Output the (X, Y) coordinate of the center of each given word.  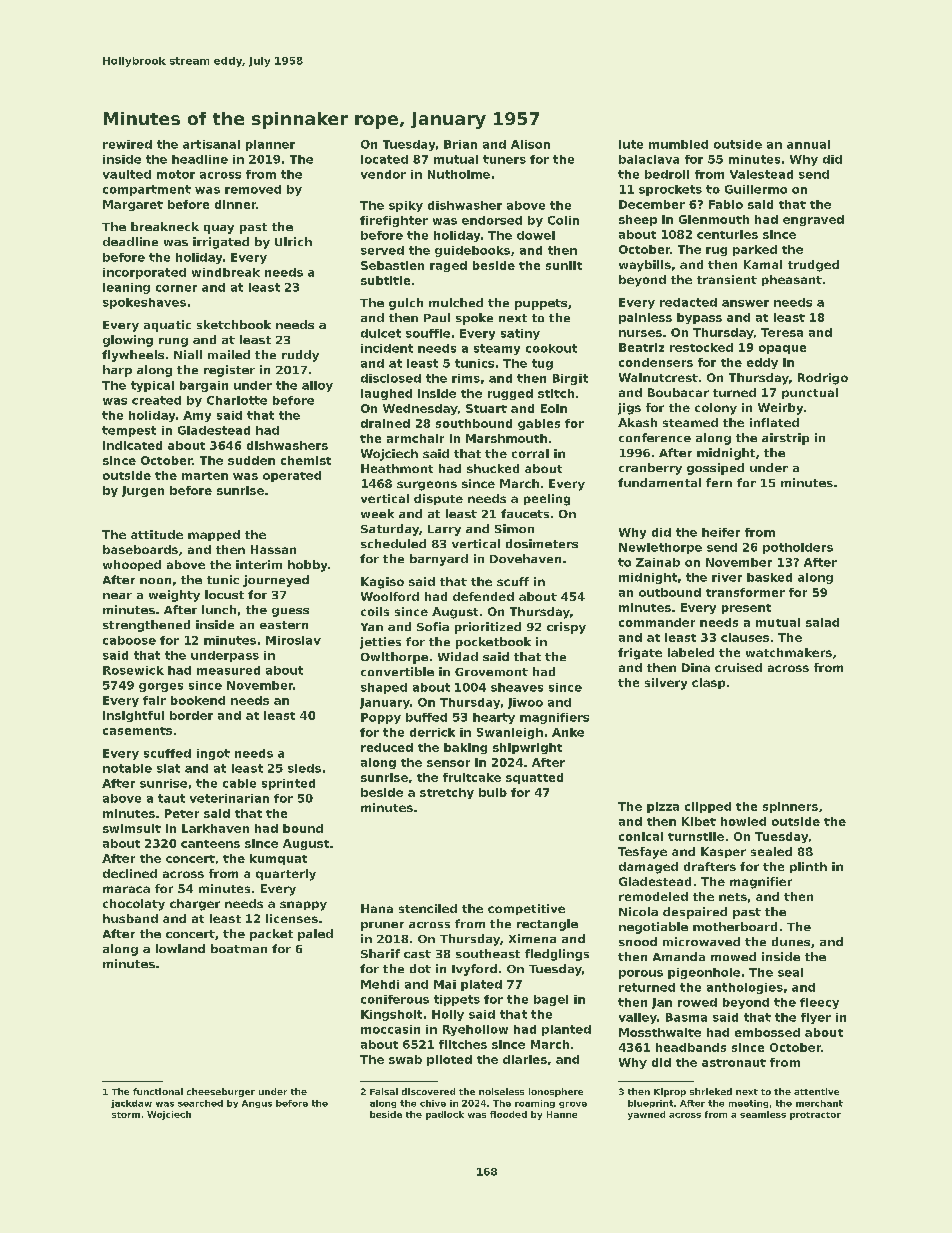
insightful (133, 716)
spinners (790, 807)
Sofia (433, 626)
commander (657, 622)
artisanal (211, 144)
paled (315, 935)
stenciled (428, 908)
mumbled (678, 144)
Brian (460, 144)
